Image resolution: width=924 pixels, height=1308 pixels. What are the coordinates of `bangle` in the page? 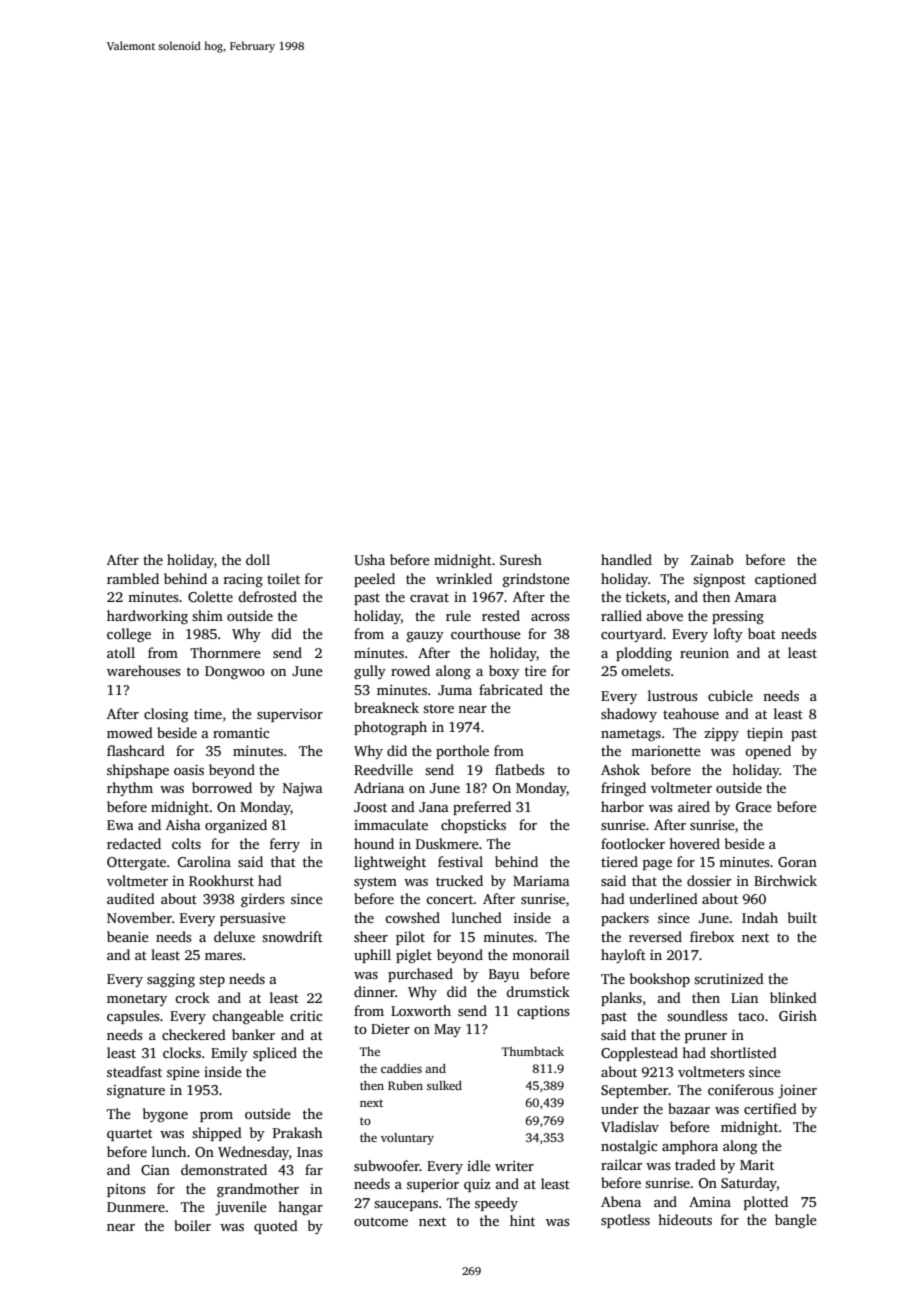 It's located at (796, 1221).
